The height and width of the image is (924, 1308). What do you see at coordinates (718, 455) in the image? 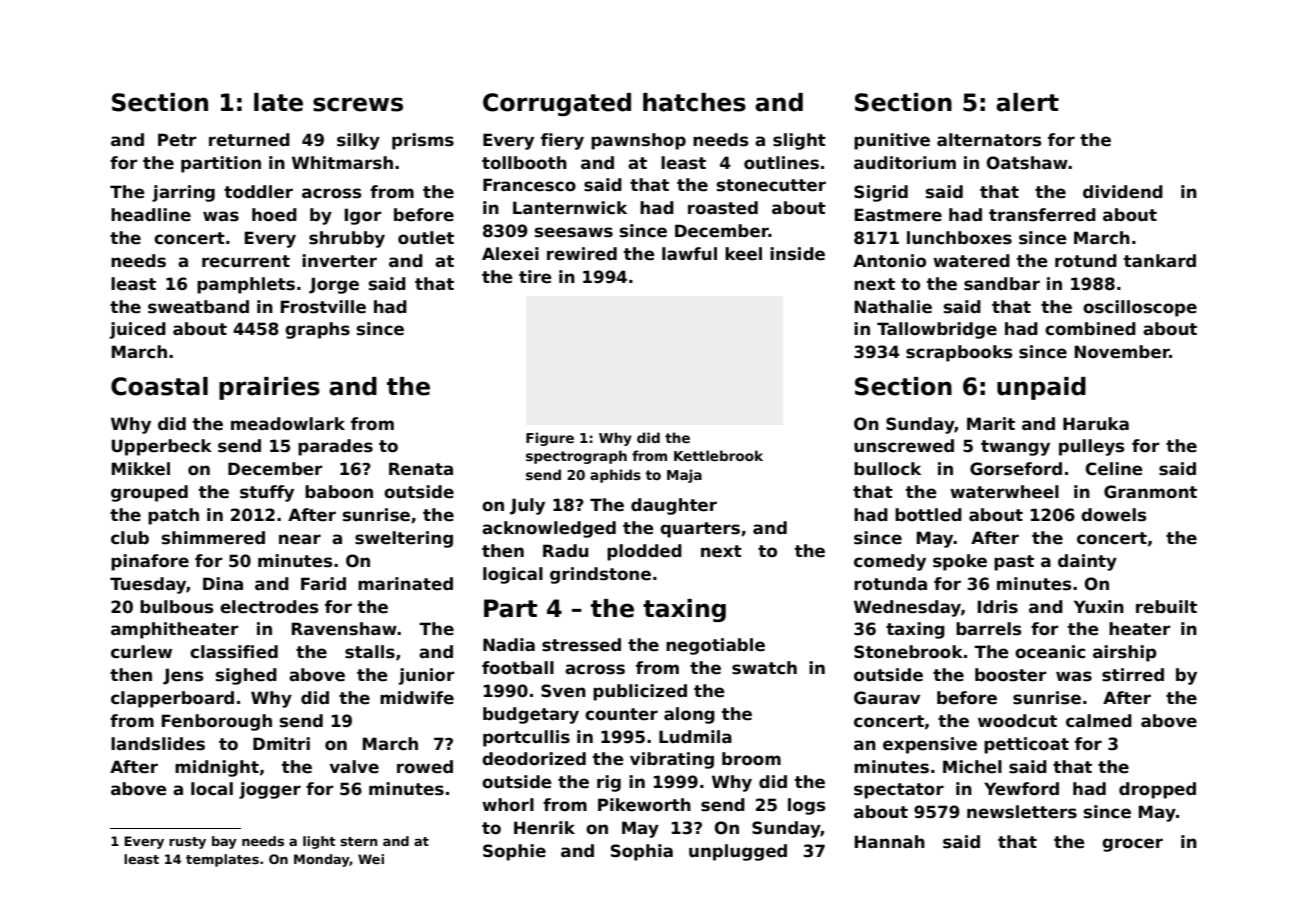
I see `Kettlebrook` at bounding box center [718, 455].
